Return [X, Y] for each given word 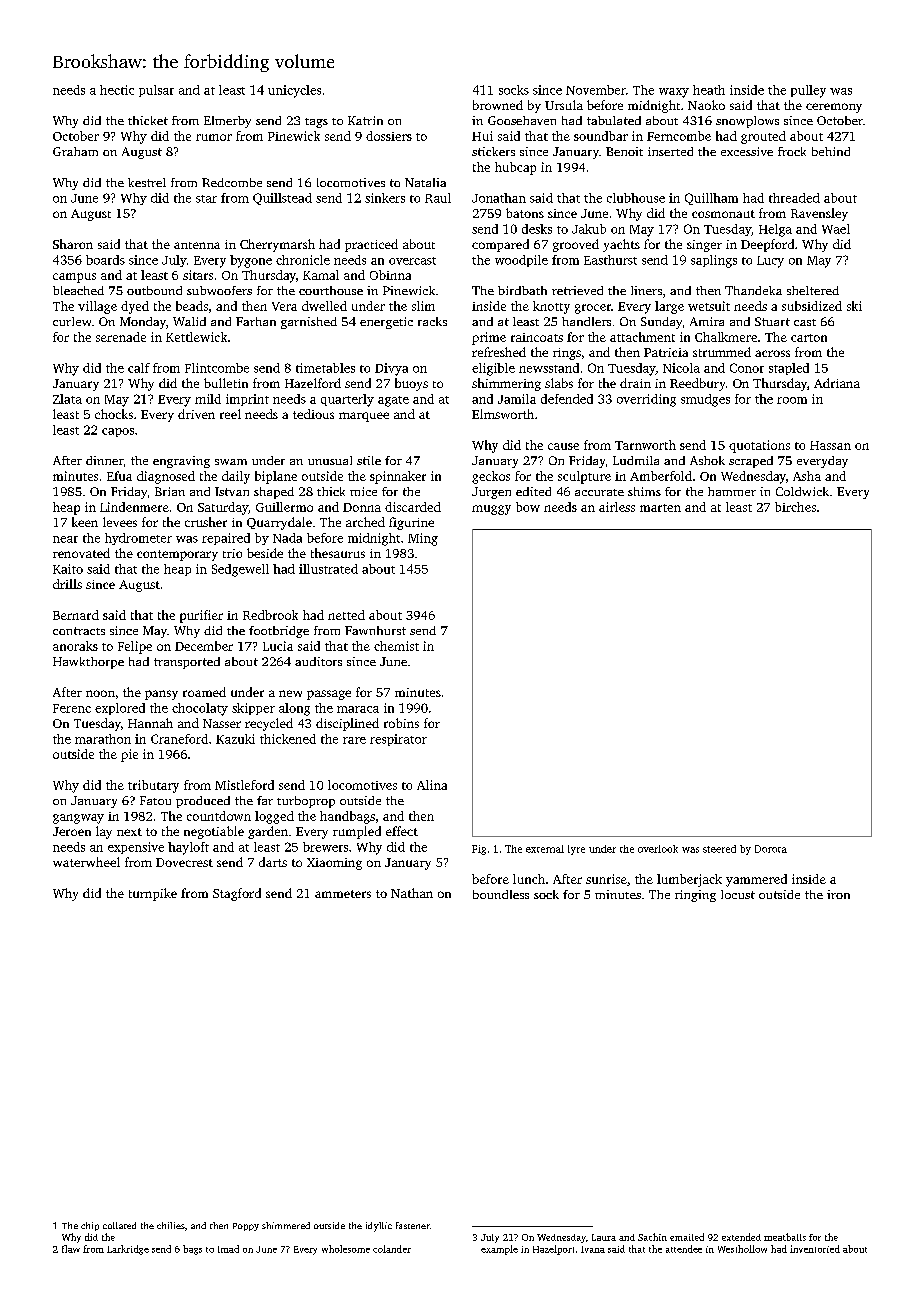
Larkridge [128, 1250]
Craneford [179, 739]
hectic [117, 90]
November [596, 90]
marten [660, 508]
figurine [411, 523]
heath [709, 90]
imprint [247, 400]
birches [795, 507]
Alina [432, 785]
